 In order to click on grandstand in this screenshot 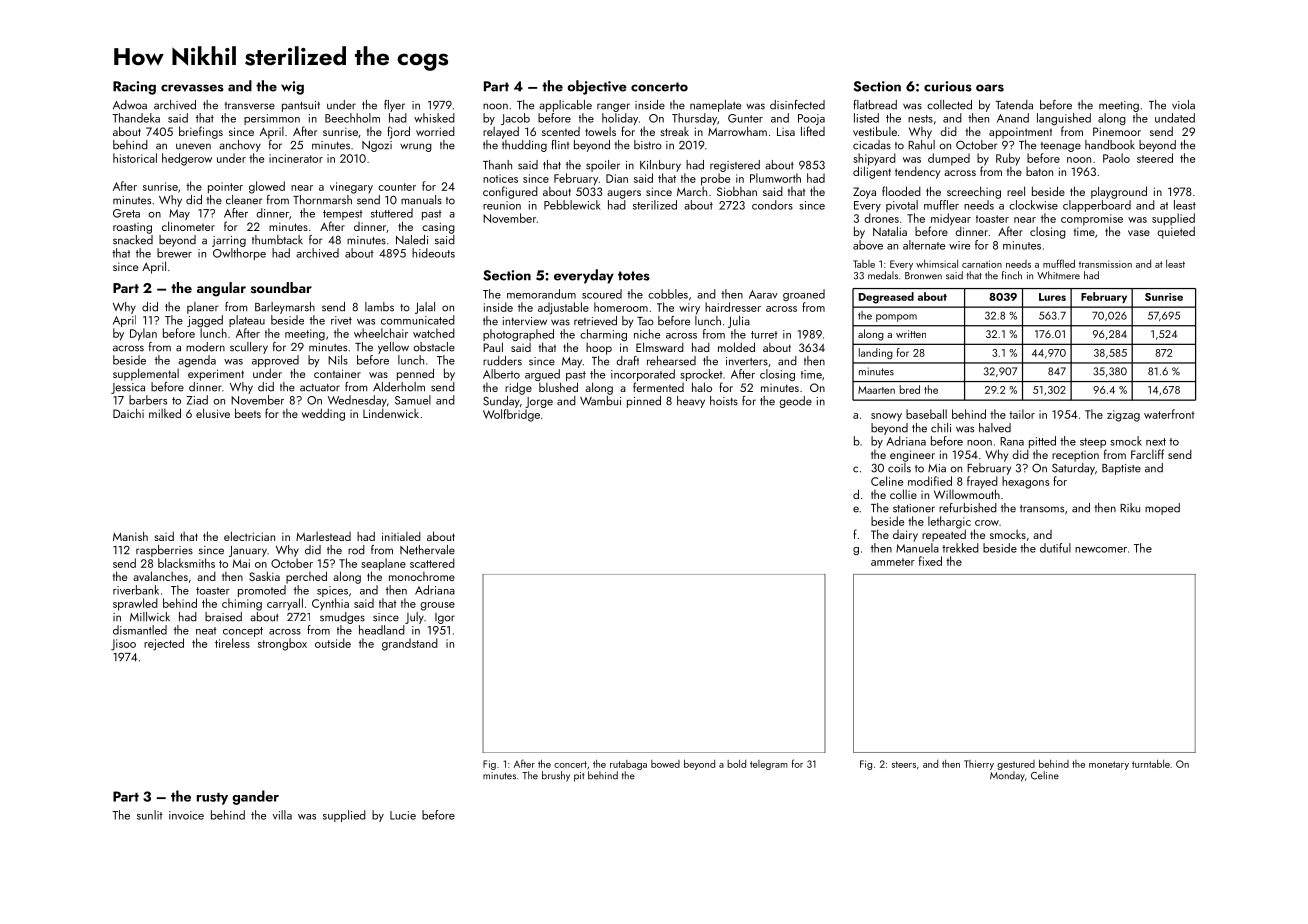, I will do `click(410, 644)`.
